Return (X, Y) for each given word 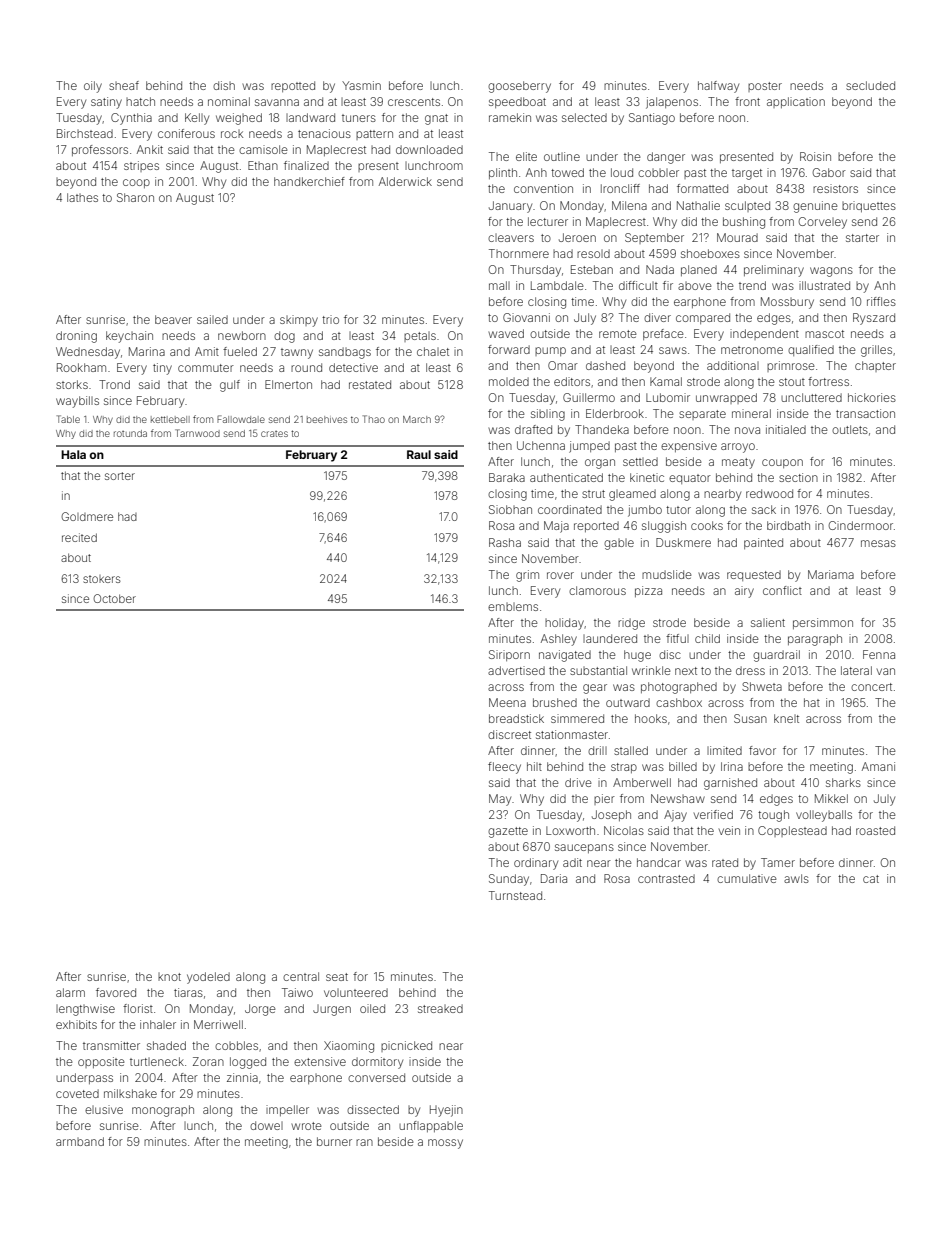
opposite (101, 1062)
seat (337, 977)
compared (703, 318)
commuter (206, 368)
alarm (70, 992)
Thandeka (602, 429)
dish (224, 85)
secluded (870, 85)
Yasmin (361, 85)
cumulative (747, 878)
